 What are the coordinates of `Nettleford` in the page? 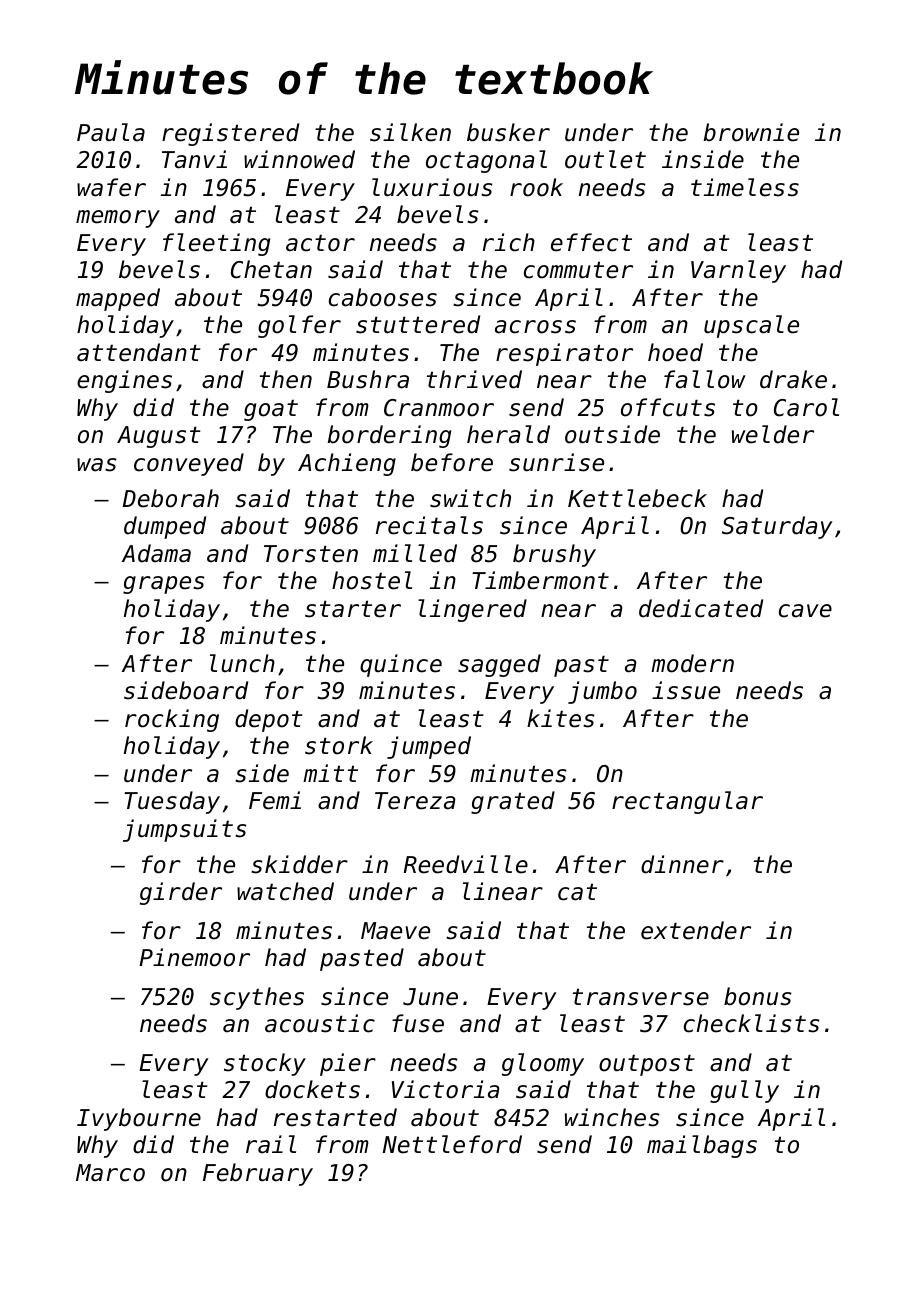 It's located at (452, 1144).
